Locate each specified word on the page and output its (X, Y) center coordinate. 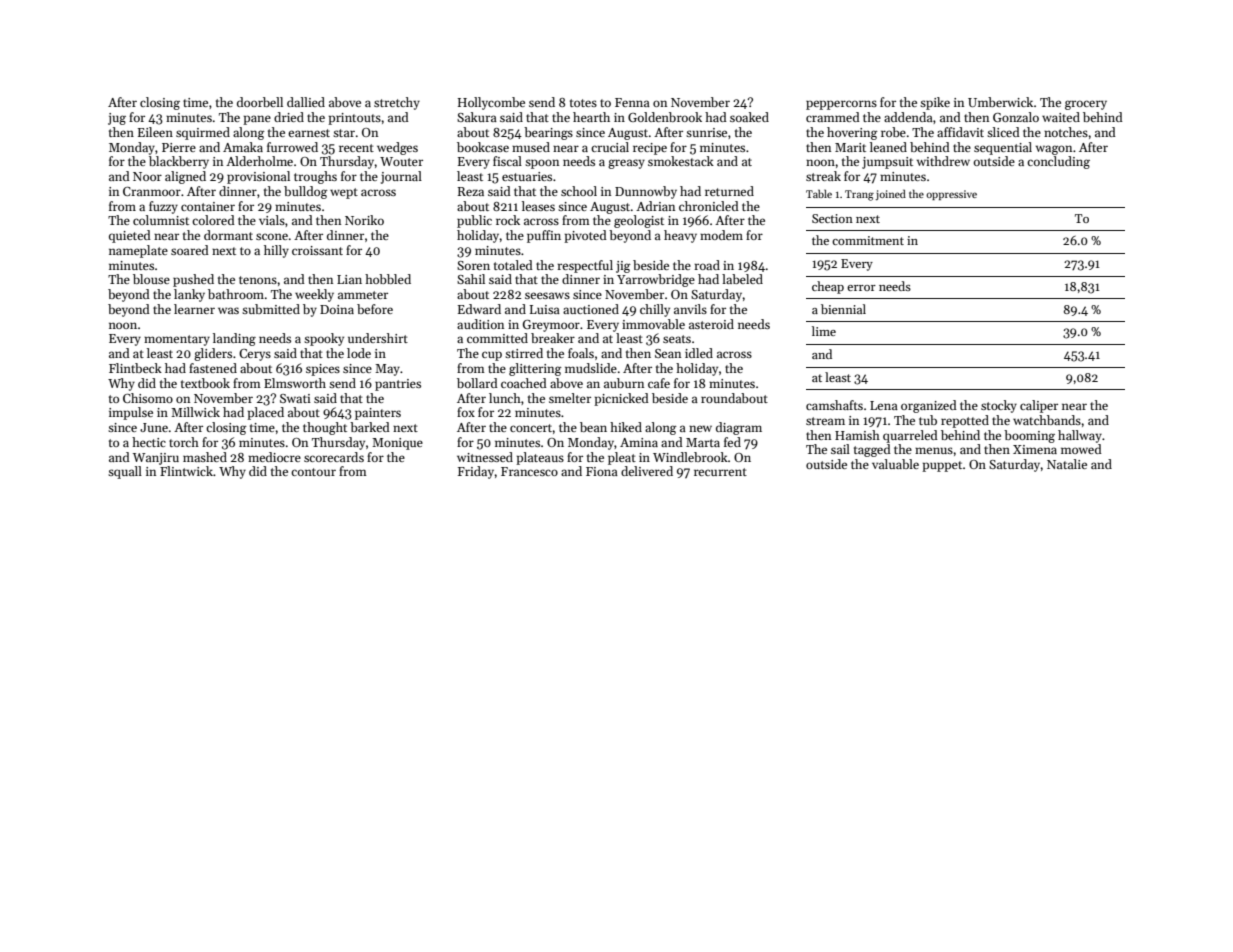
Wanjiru (156, 459)
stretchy (397, 103)
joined (890, 194)
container (208, 206)
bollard (477, 383)
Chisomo (148, 398)
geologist (639, 221)
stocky (999, 406)
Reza (471, 191)
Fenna (632, 102)
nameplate (138, 251)
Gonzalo (1016, 117)
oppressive (951, 195)
